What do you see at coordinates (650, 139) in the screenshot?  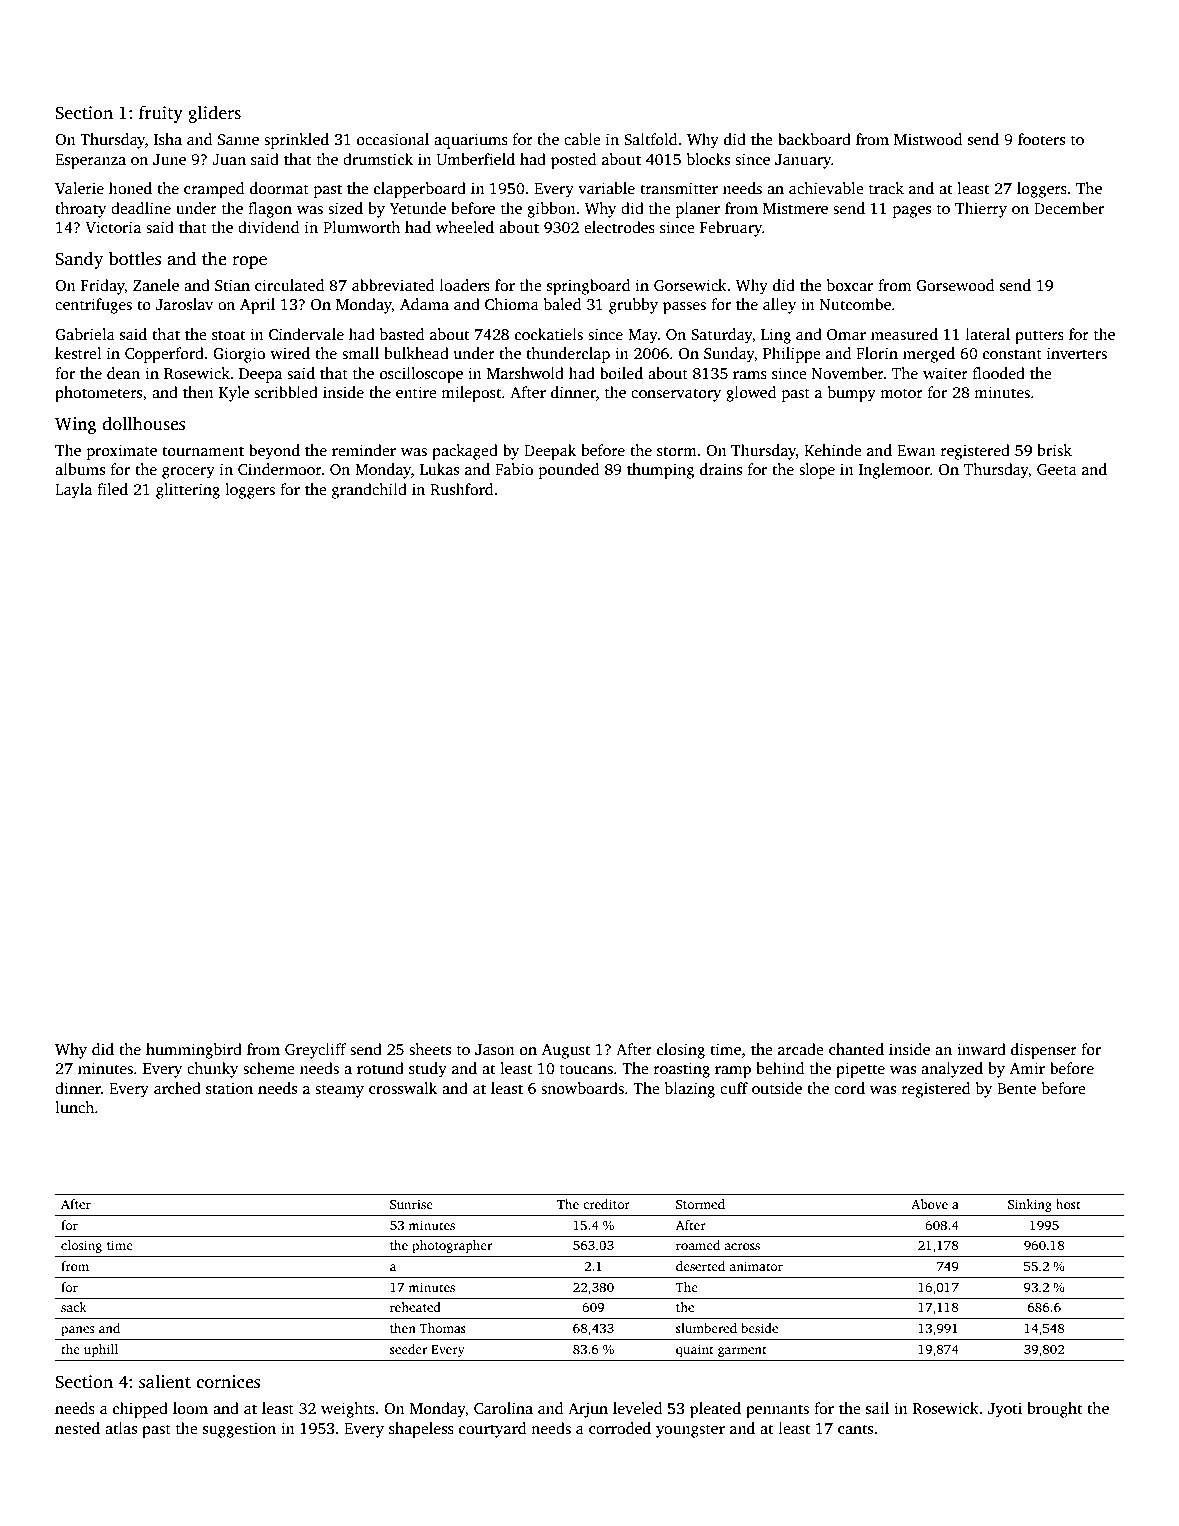 I see `Saltfold` at bounding box center [650, 139].
